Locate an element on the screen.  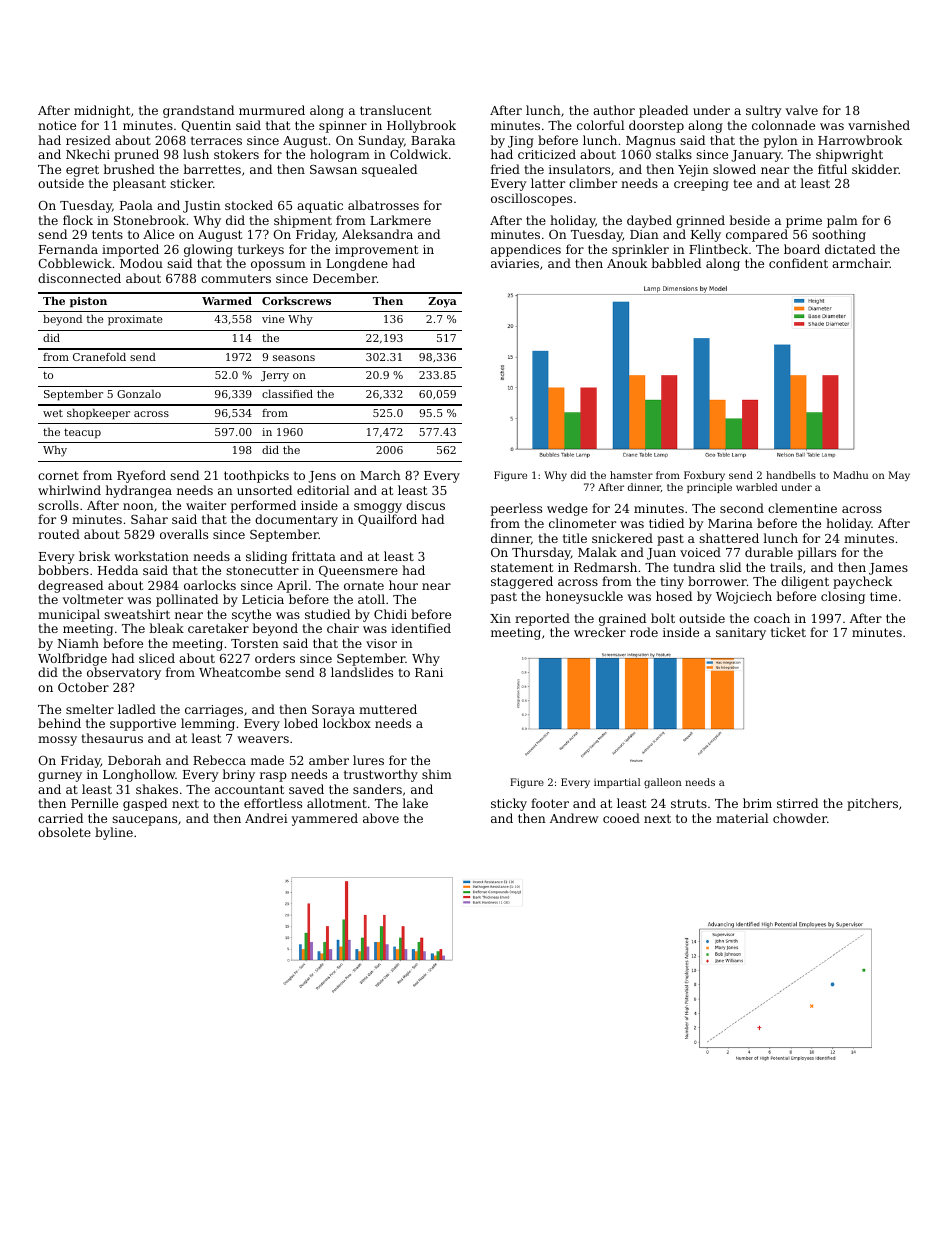
Ryeford is located at coordinates (141, 476).
